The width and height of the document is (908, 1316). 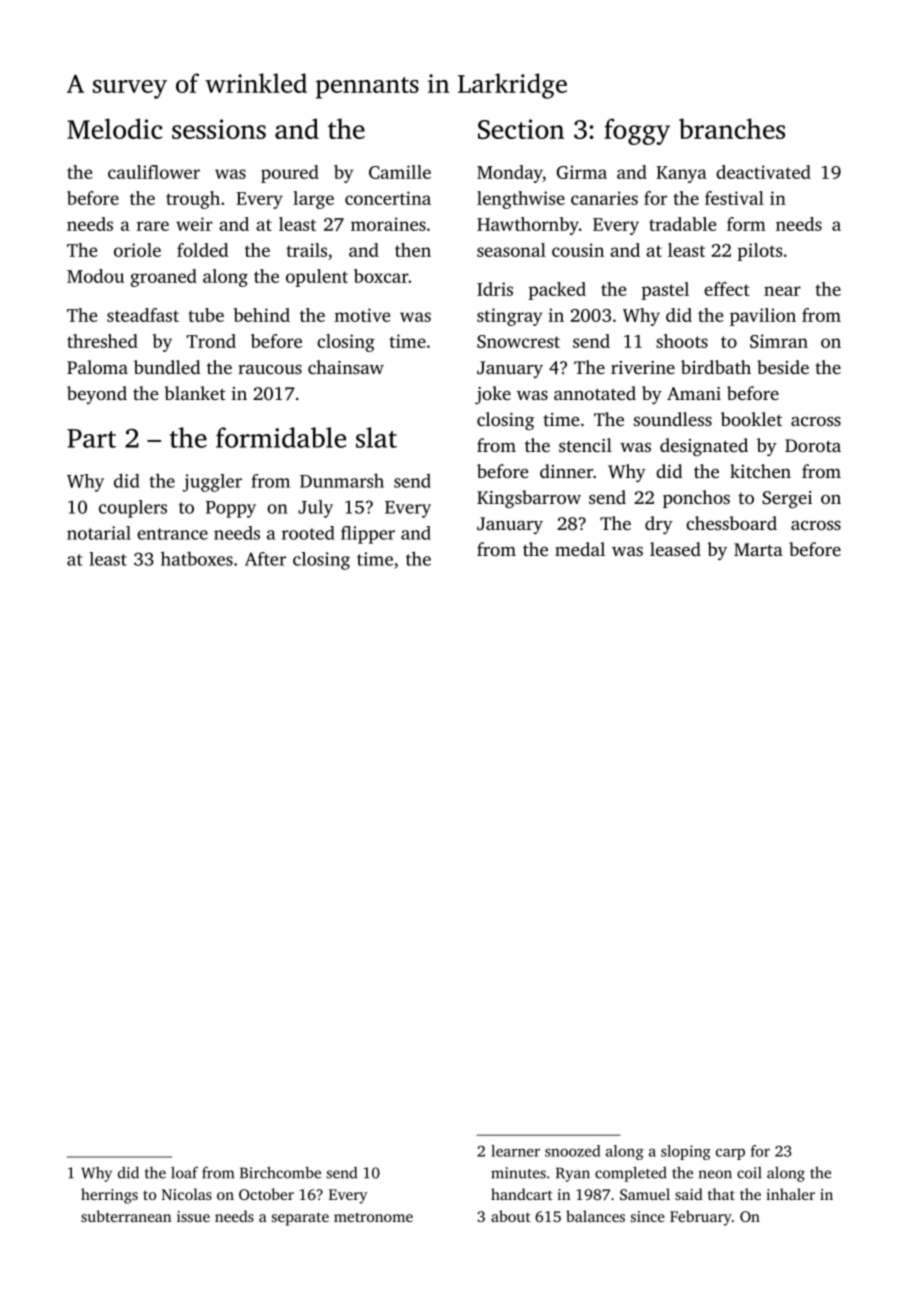 I want to click on flipper, so click(x=368, y=535).
